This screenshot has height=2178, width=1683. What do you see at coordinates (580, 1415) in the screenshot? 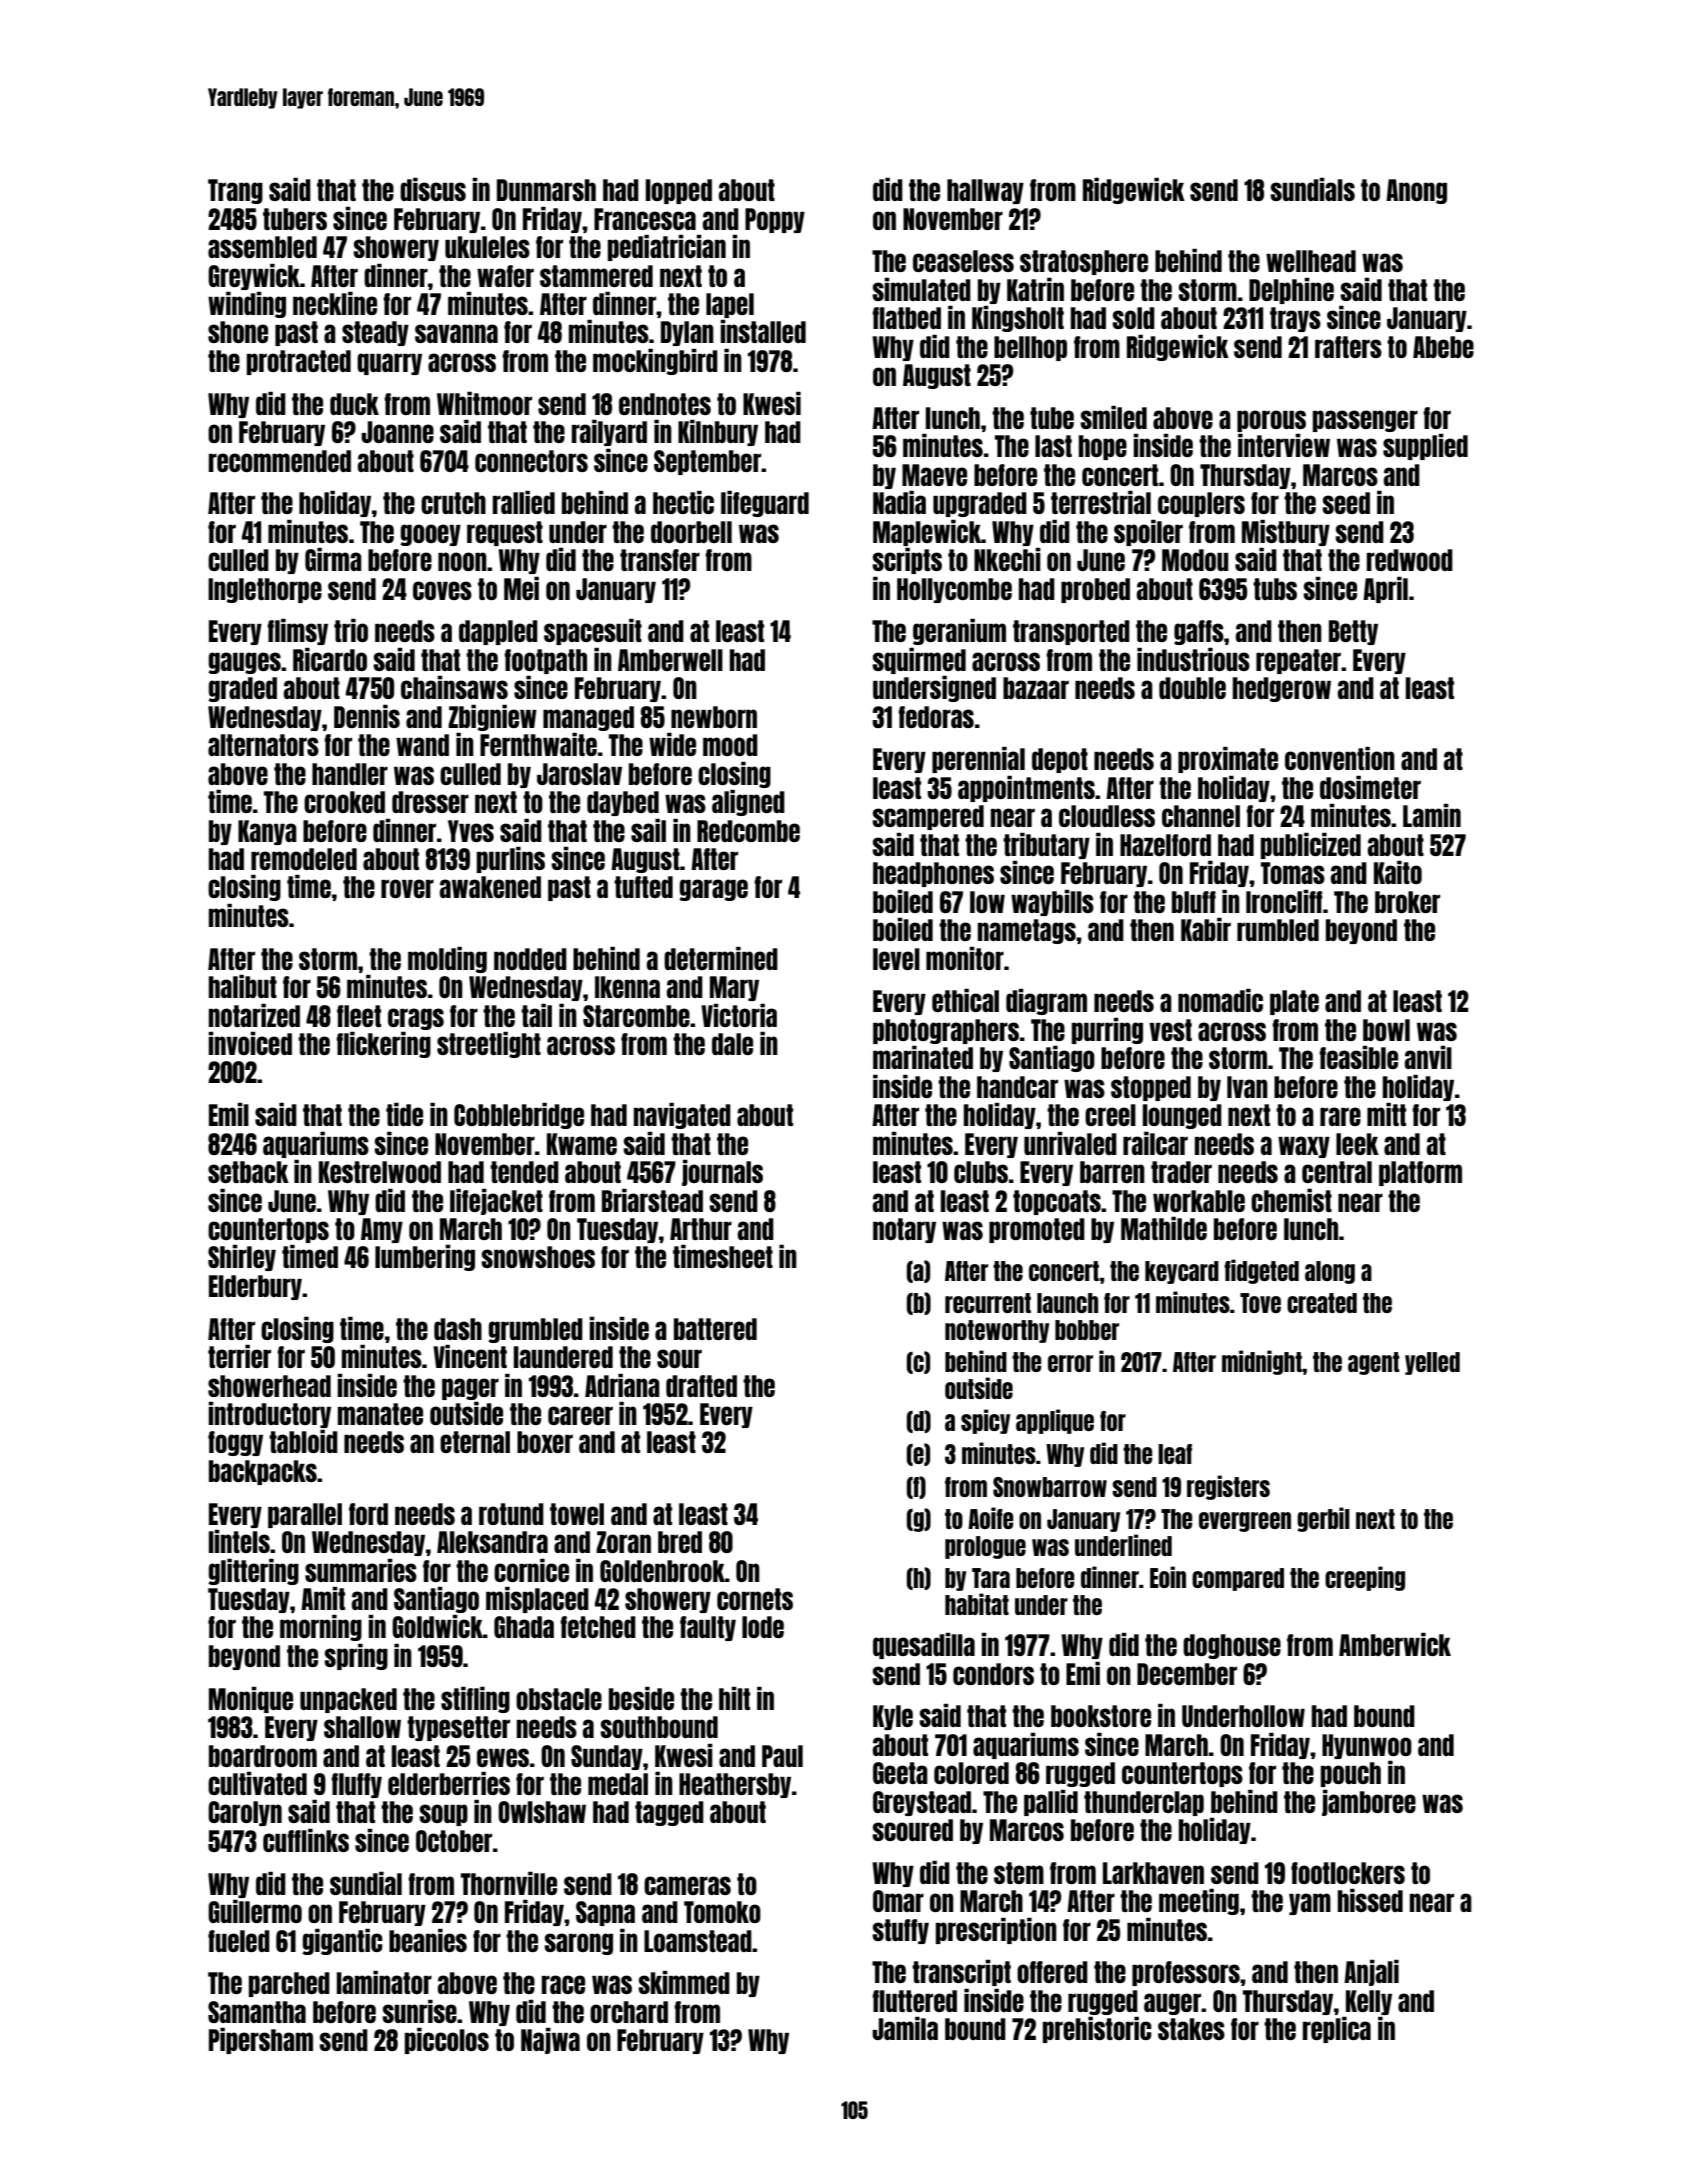
I see `career` at bounding box center [580, 1415].
